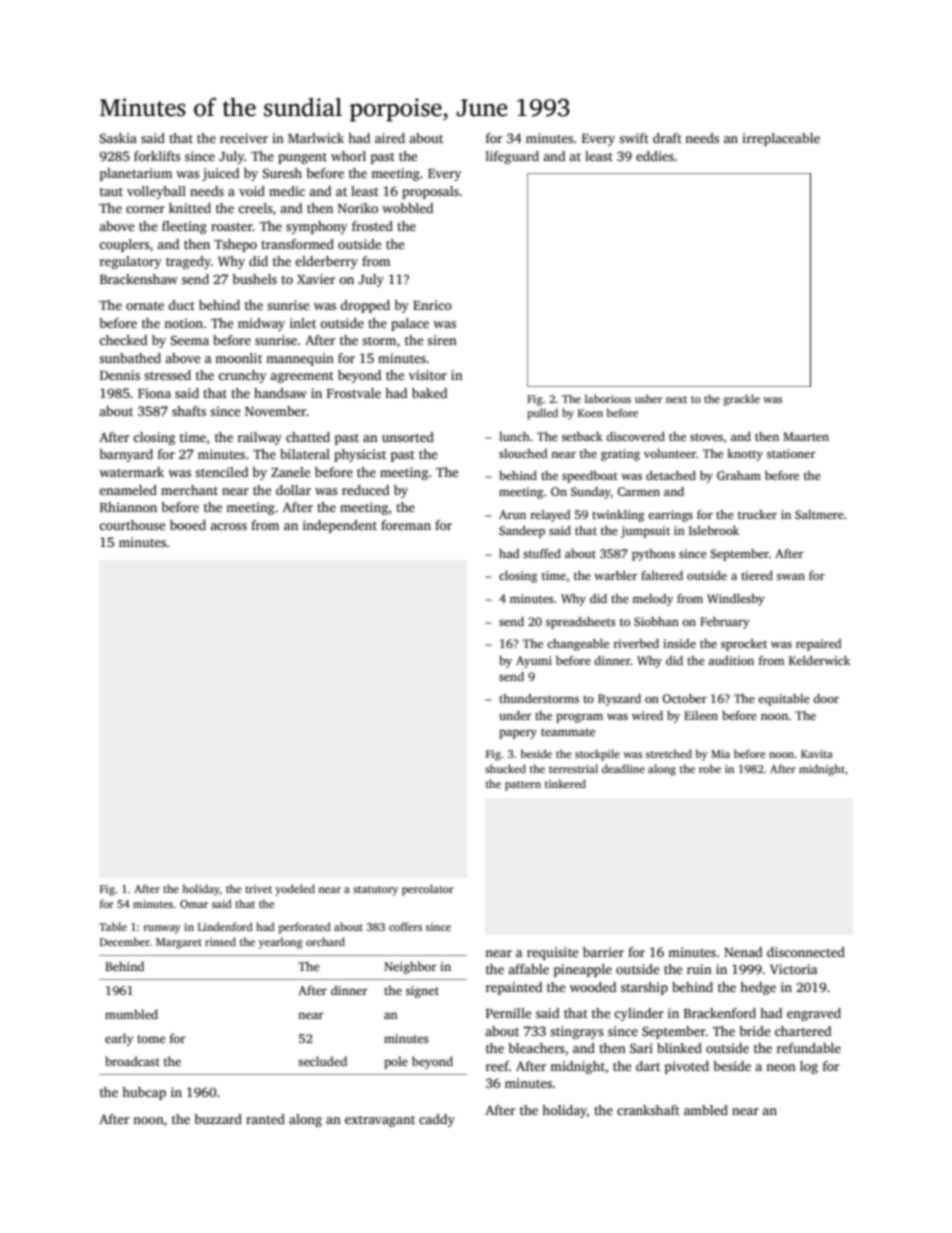 This document has height=1233, width=952. Describe the element at coordinates (118, 138) in the document. I see `Saskia` at that location.
